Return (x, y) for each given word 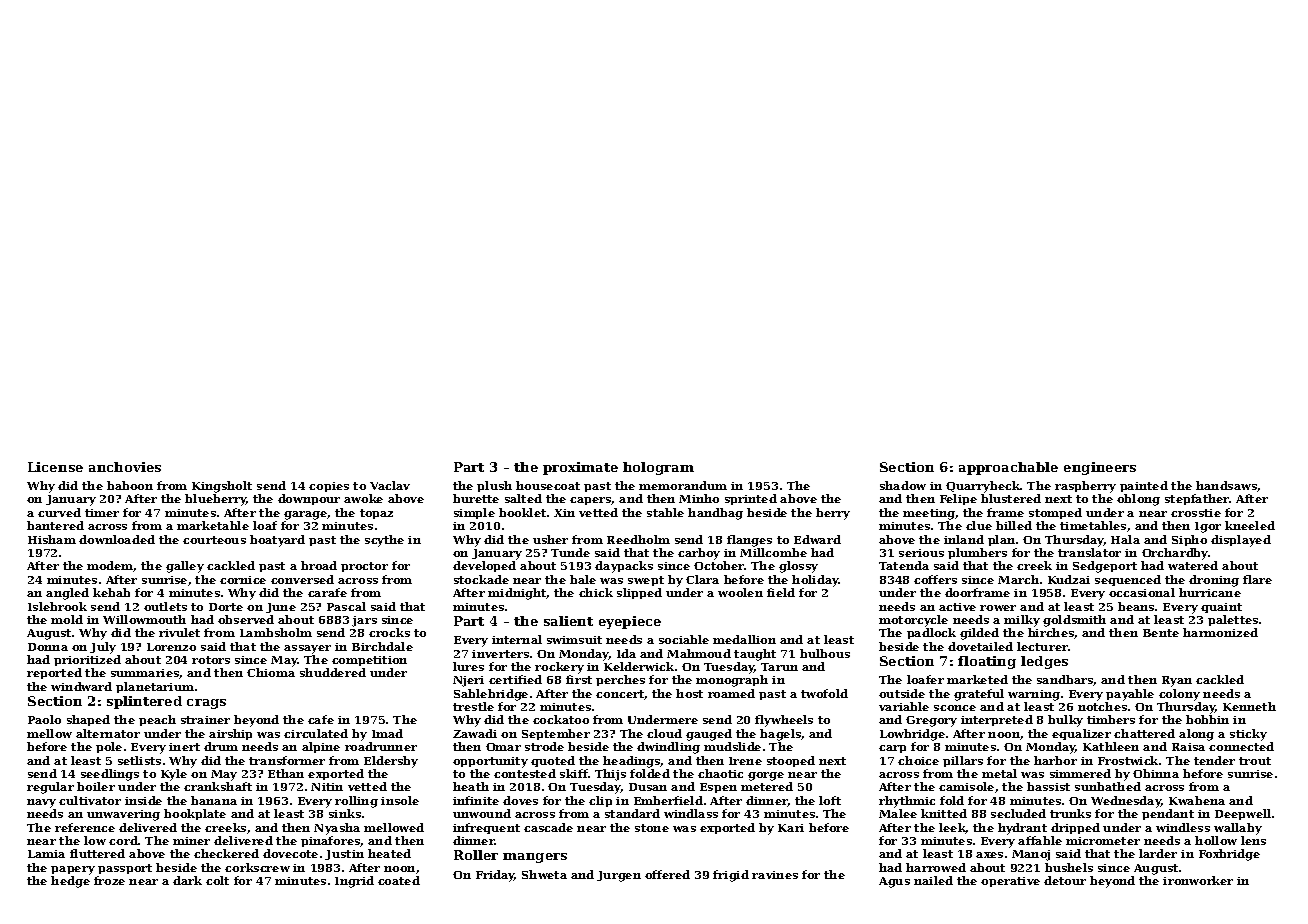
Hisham (52, 539)
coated (399, 880)
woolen (740, 592)
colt (217, 880)
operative (1010, 882)
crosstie (1196, 513)
